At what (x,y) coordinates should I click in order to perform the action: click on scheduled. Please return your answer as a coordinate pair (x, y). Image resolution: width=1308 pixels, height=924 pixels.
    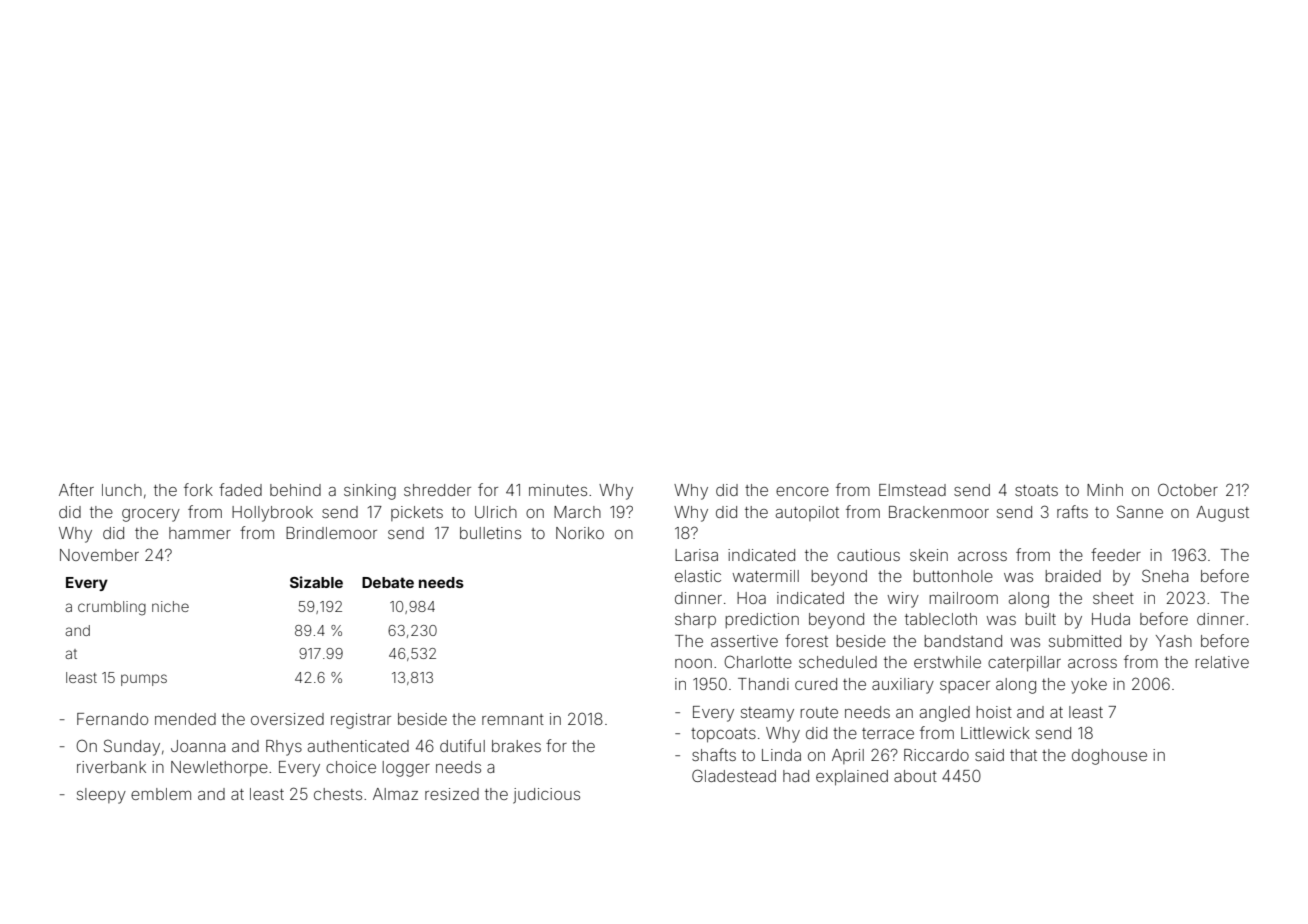
    Looking at the image, I should click on (838, 662).
